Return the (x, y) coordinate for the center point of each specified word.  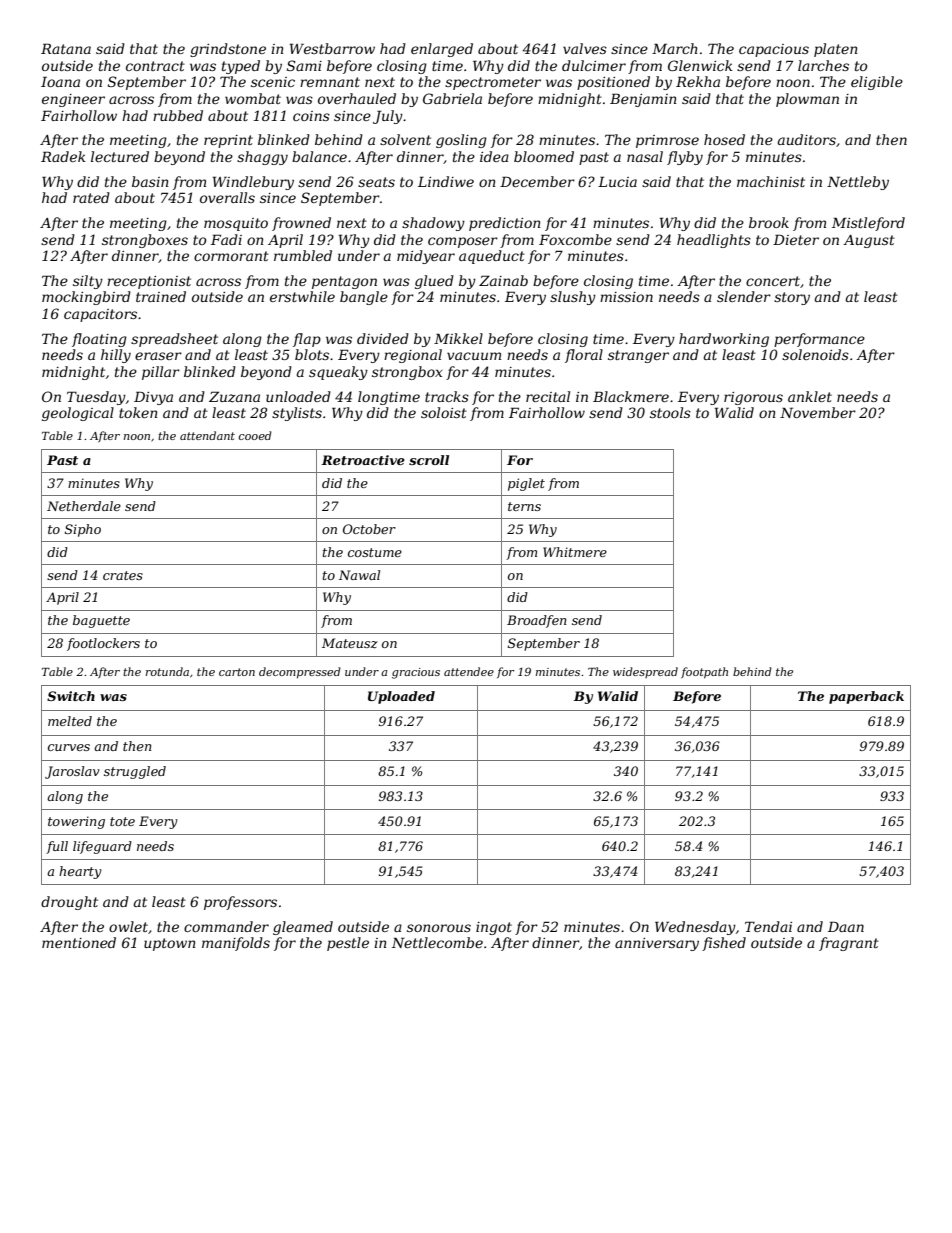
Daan (846, 926)
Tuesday (96, 398)
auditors (807, 139)
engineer (73, 100)
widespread (645, 672)
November (818, 412)
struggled (135, 772)
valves (585, 48)
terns (524, 506)
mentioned (79, 942)
